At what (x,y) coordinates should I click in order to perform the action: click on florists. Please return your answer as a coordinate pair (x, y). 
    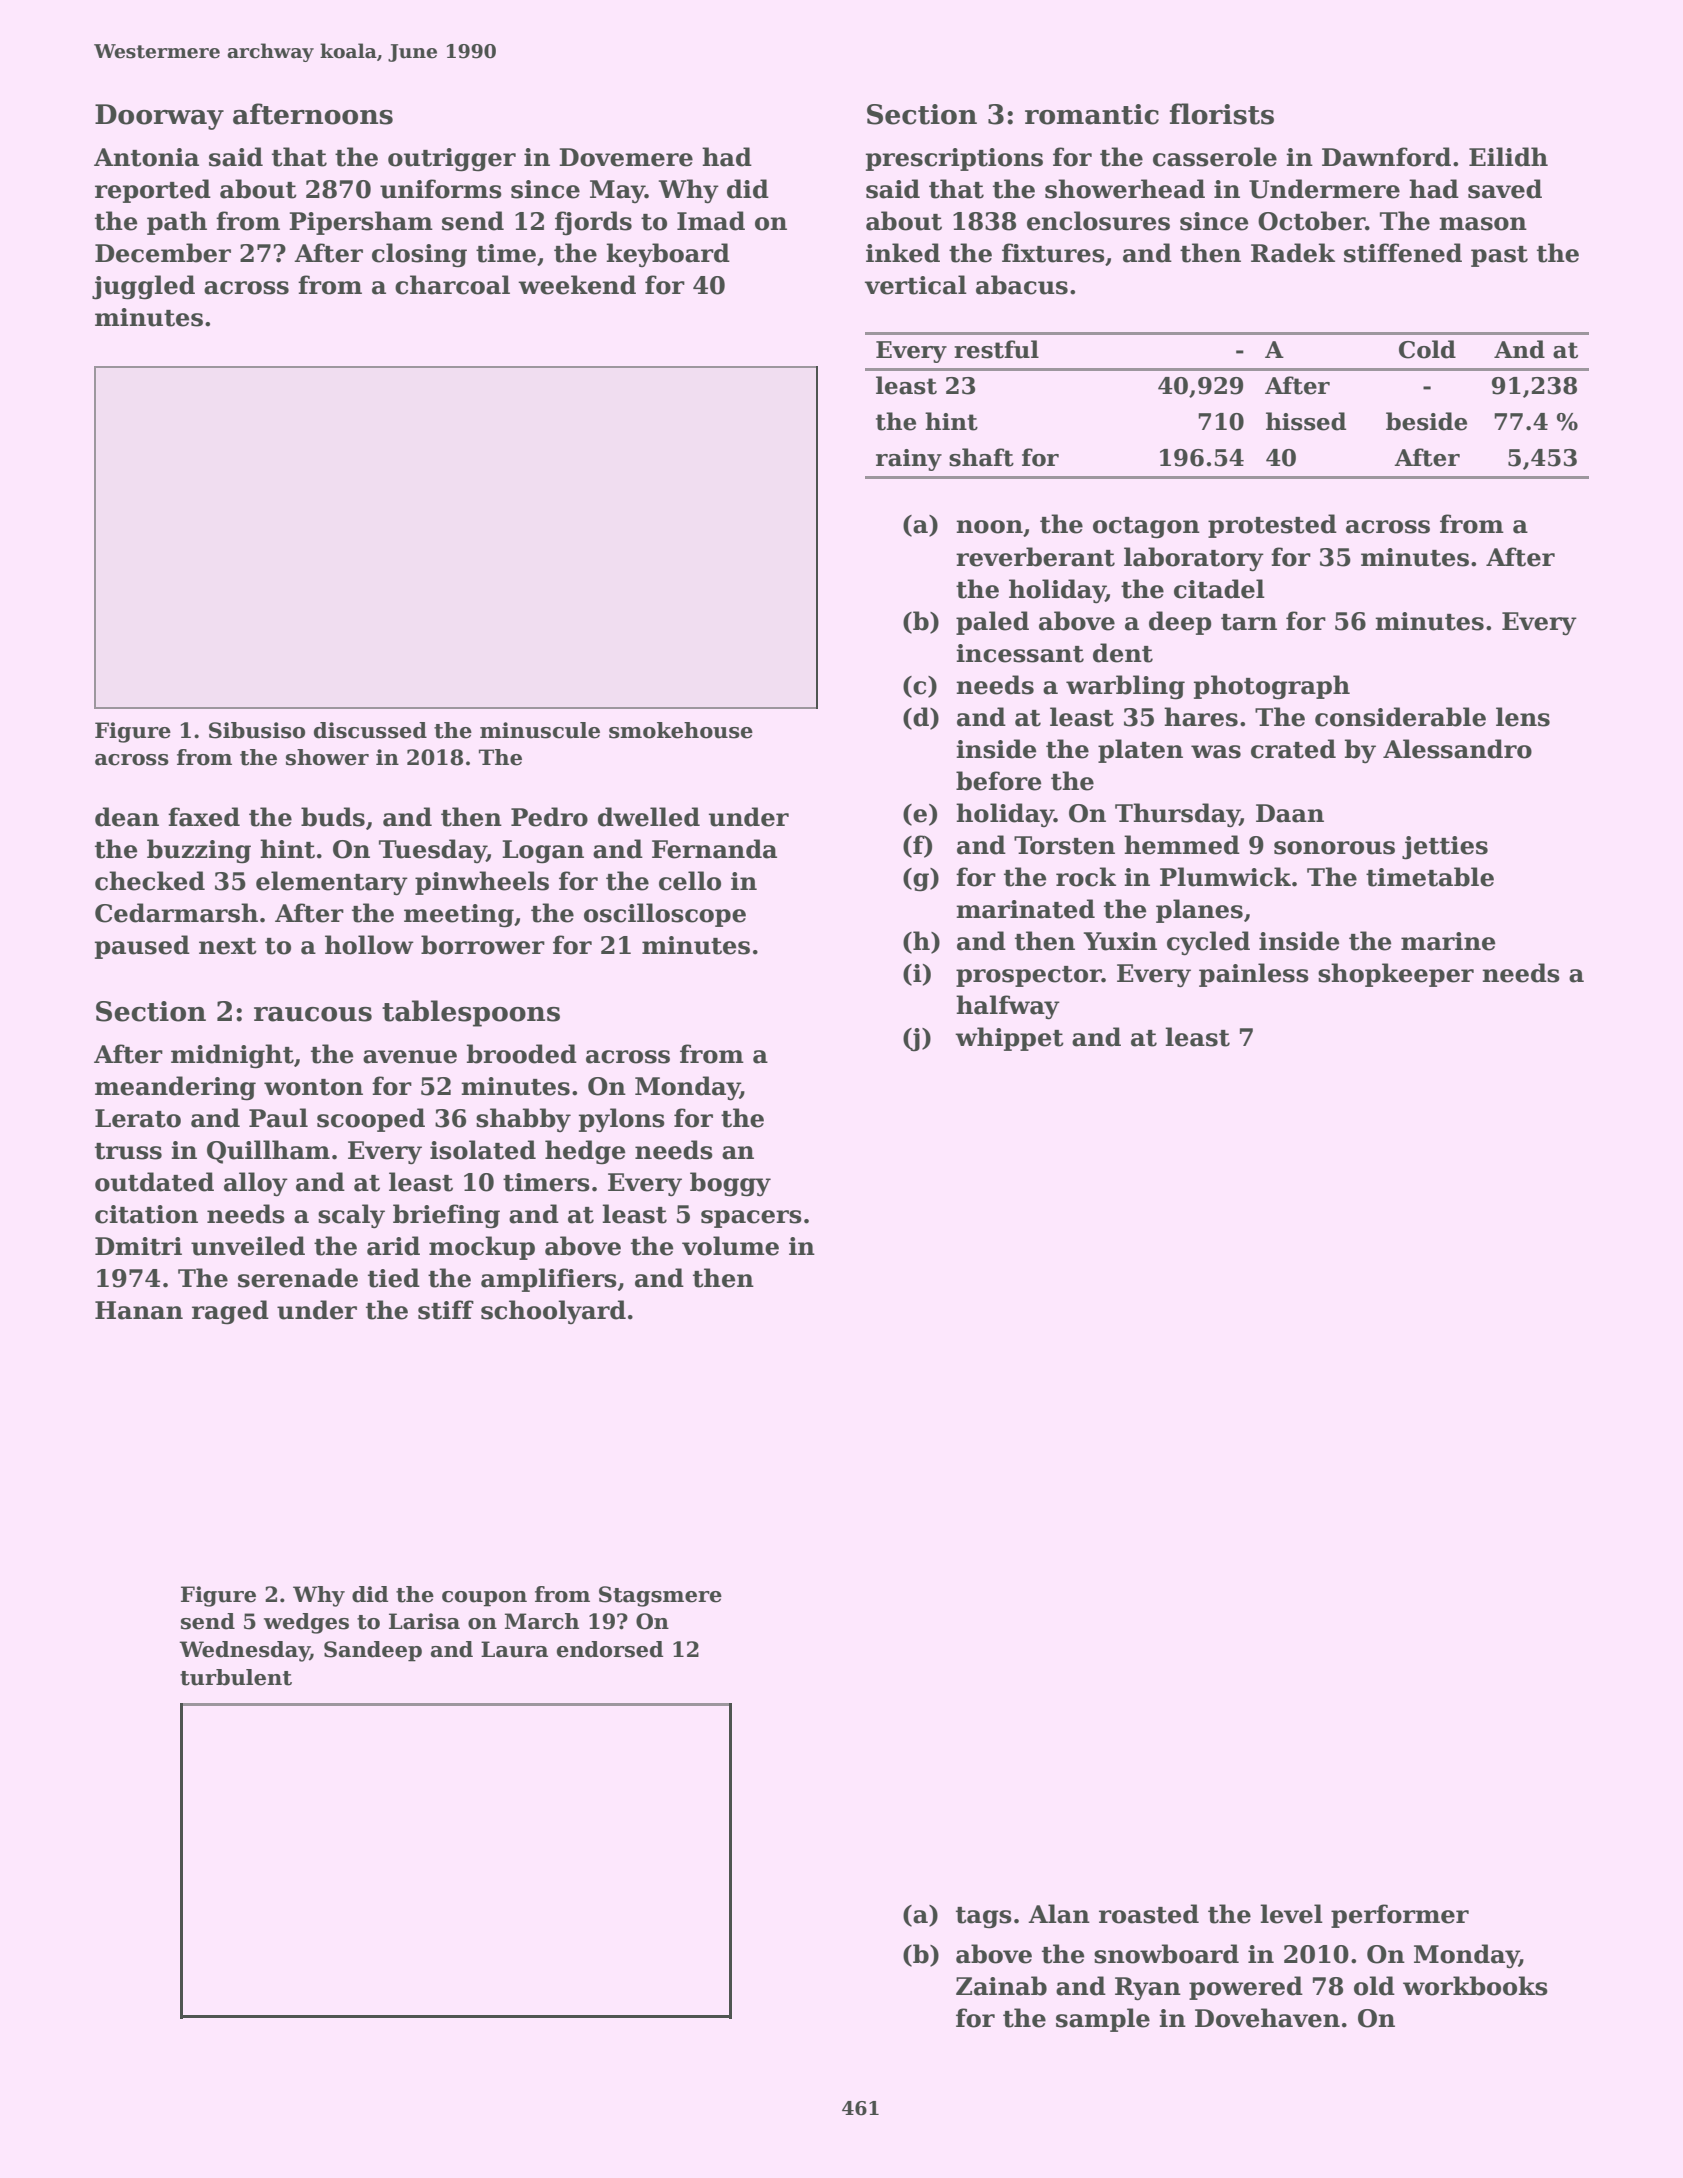
    Looking at the image, I should click on (1222, 114).
